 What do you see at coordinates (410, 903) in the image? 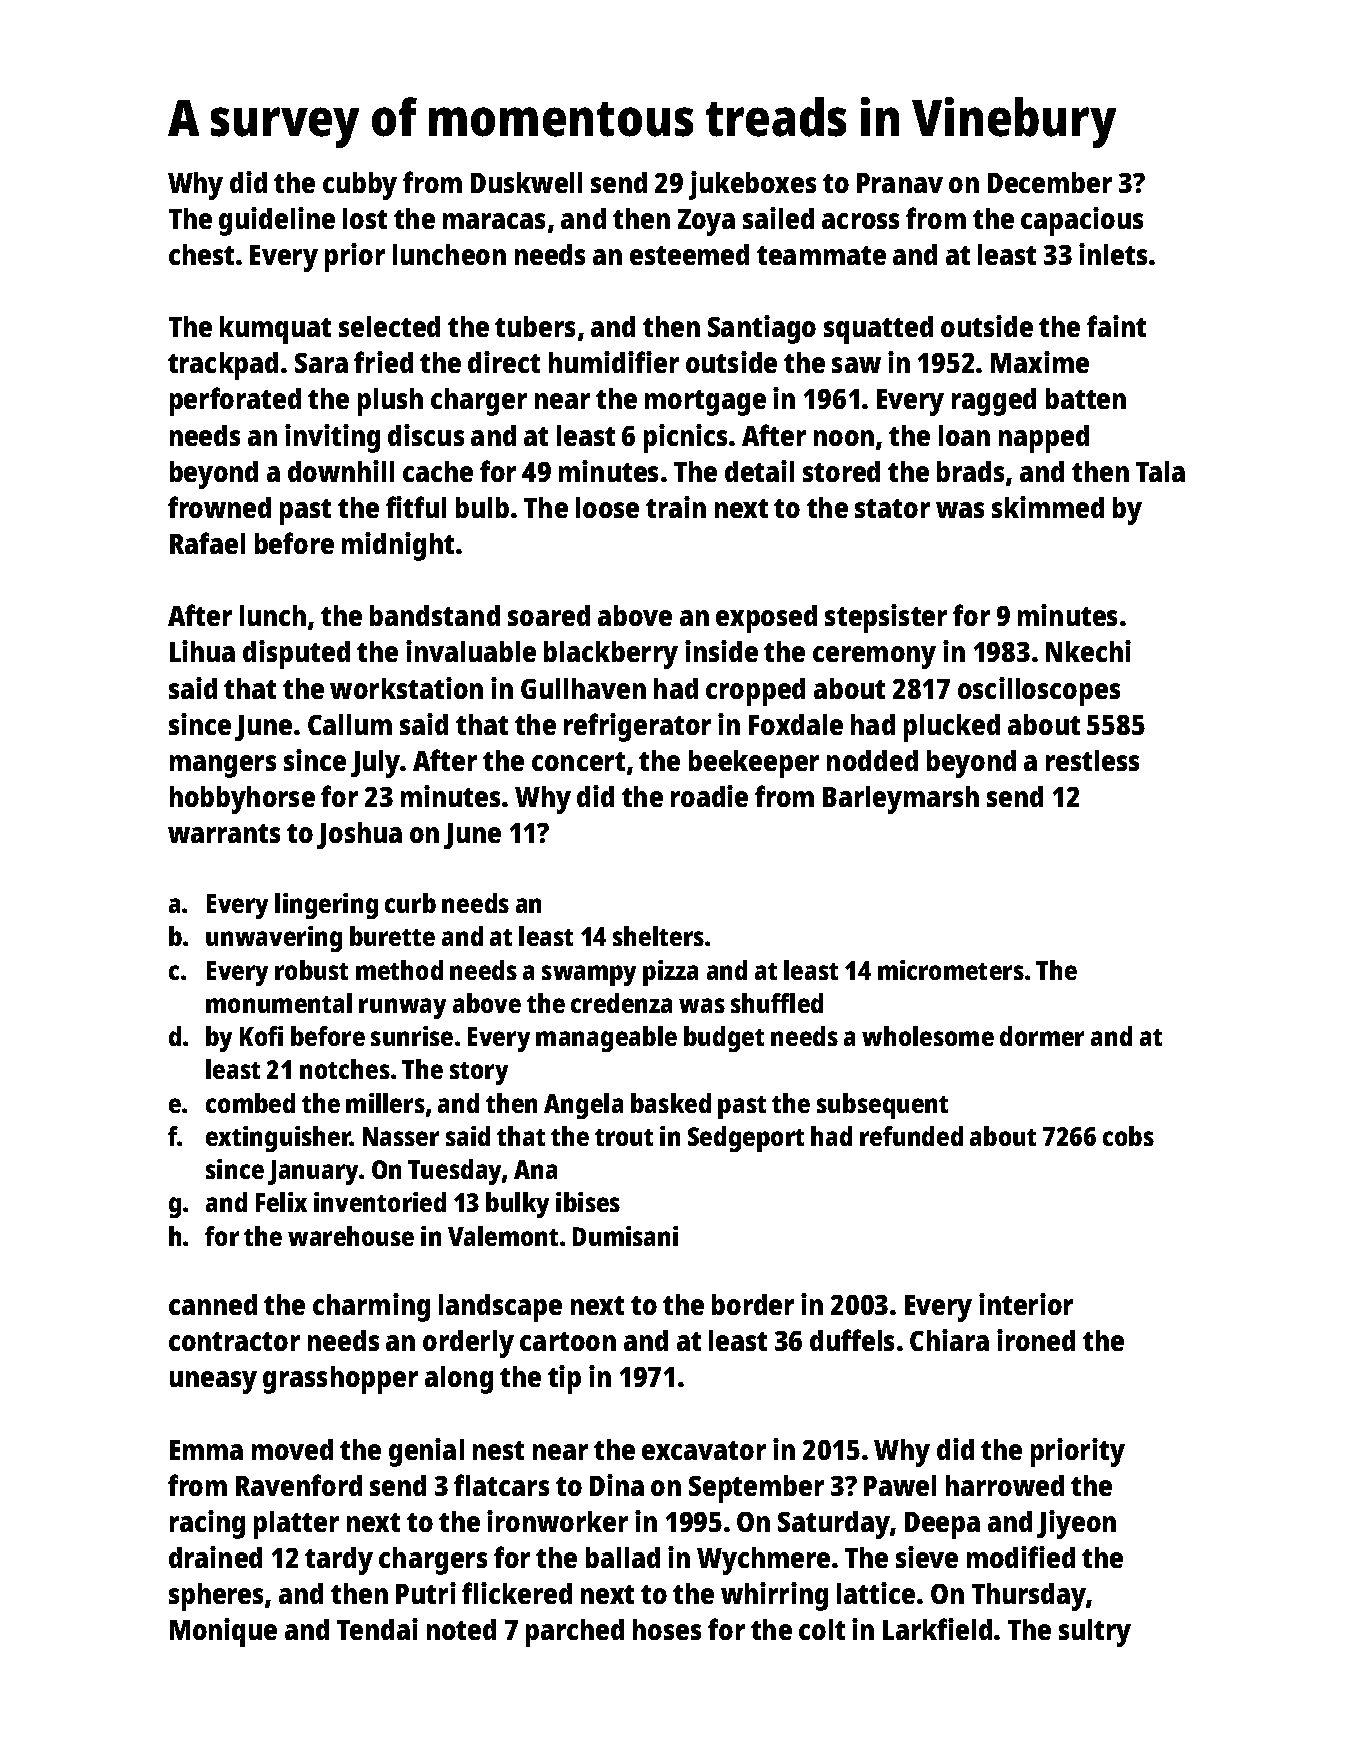
I see `curb` at bounding box center [410, 903].
